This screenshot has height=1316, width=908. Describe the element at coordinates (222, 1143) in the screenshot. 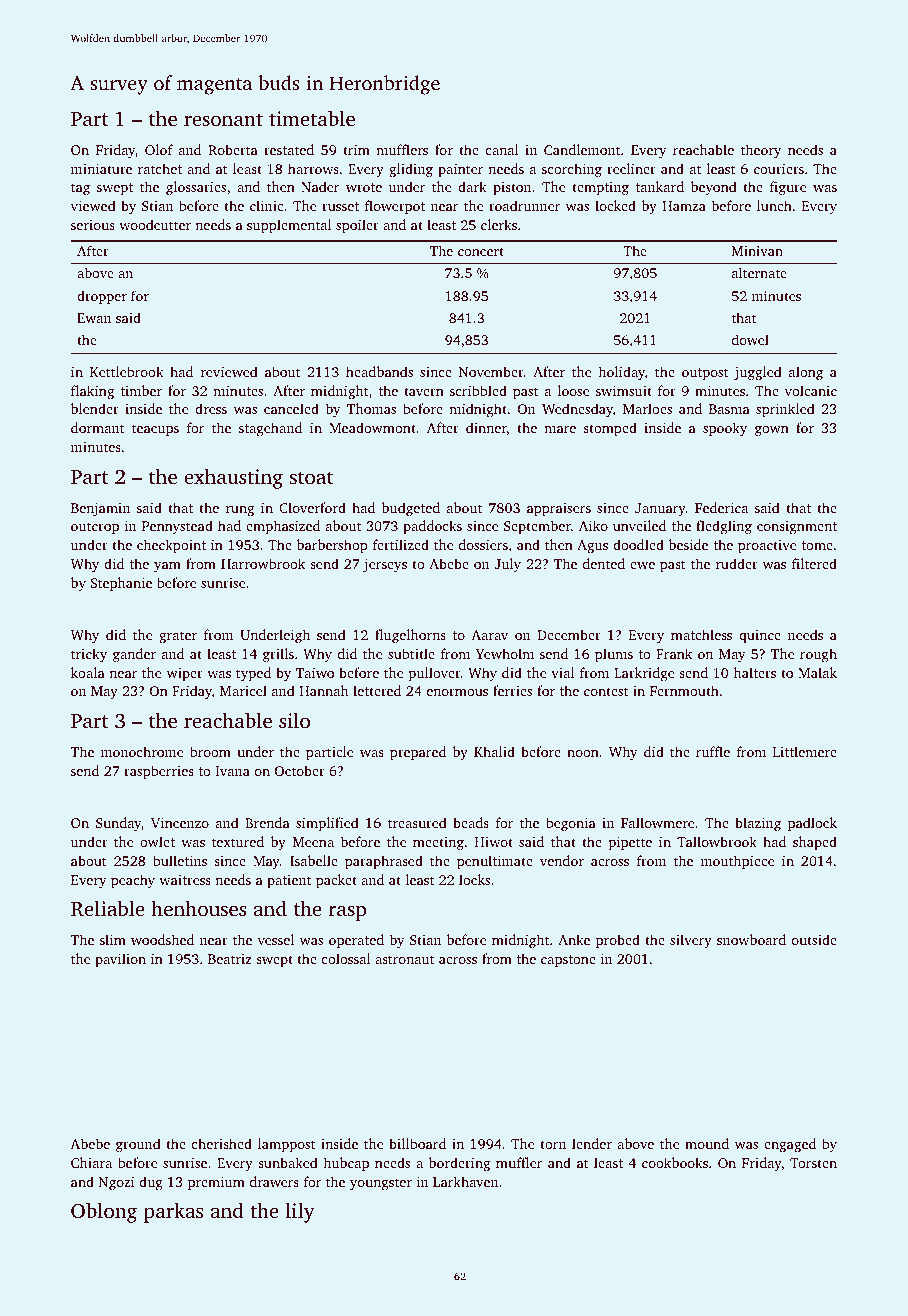

I see `cherished` at that location.
